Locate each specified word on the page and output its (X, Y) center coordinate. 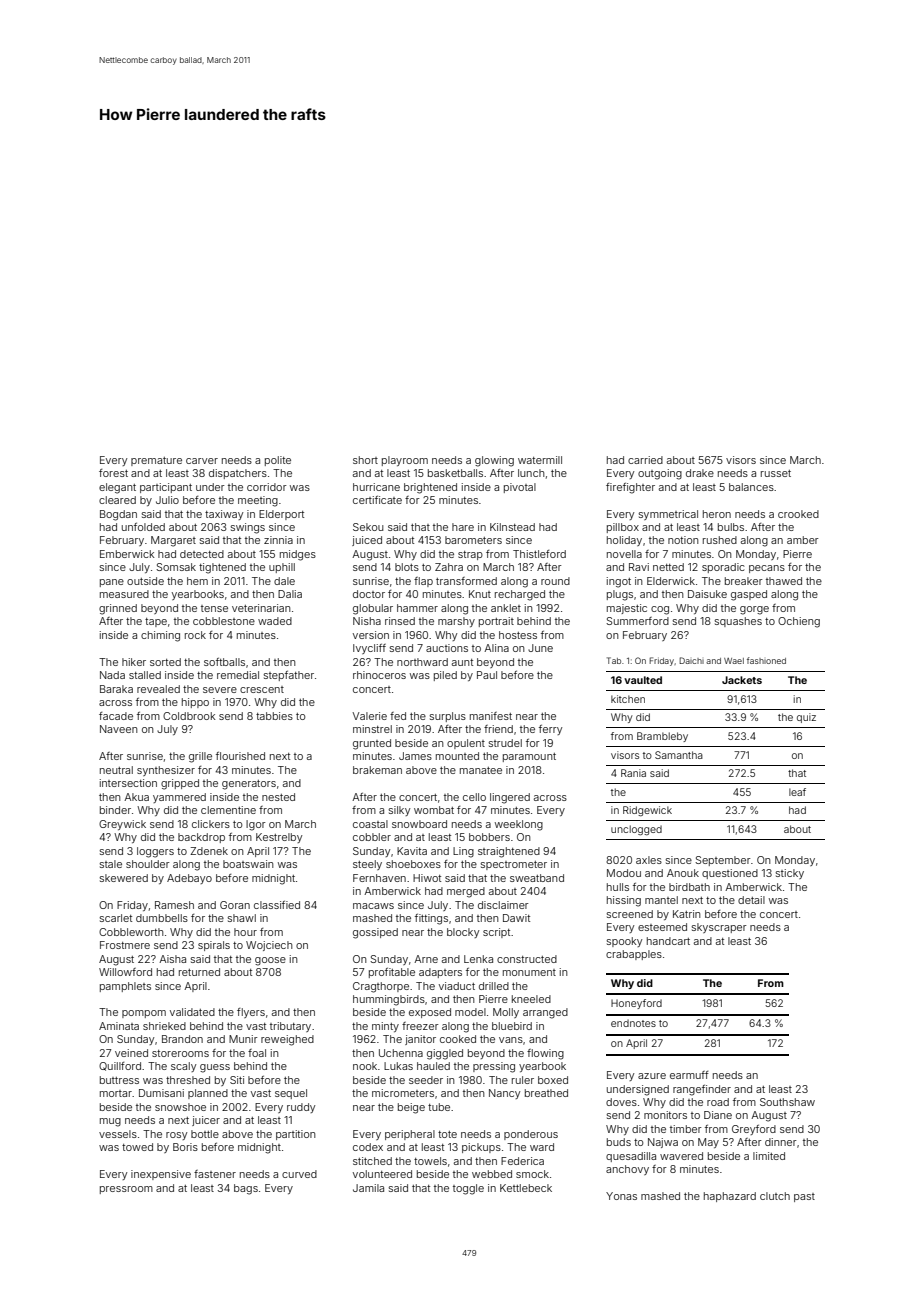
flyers (251, 1013)
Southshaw (787, 1102)
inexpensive (161, 1175)
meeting (258, 501)
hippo (195, 703)
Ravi (639, 567)
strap (470, 555)
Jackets (742, 680)
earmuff (689, 1075)
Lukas (398, 1066)
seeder (426, 1080)
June (540, 648)
